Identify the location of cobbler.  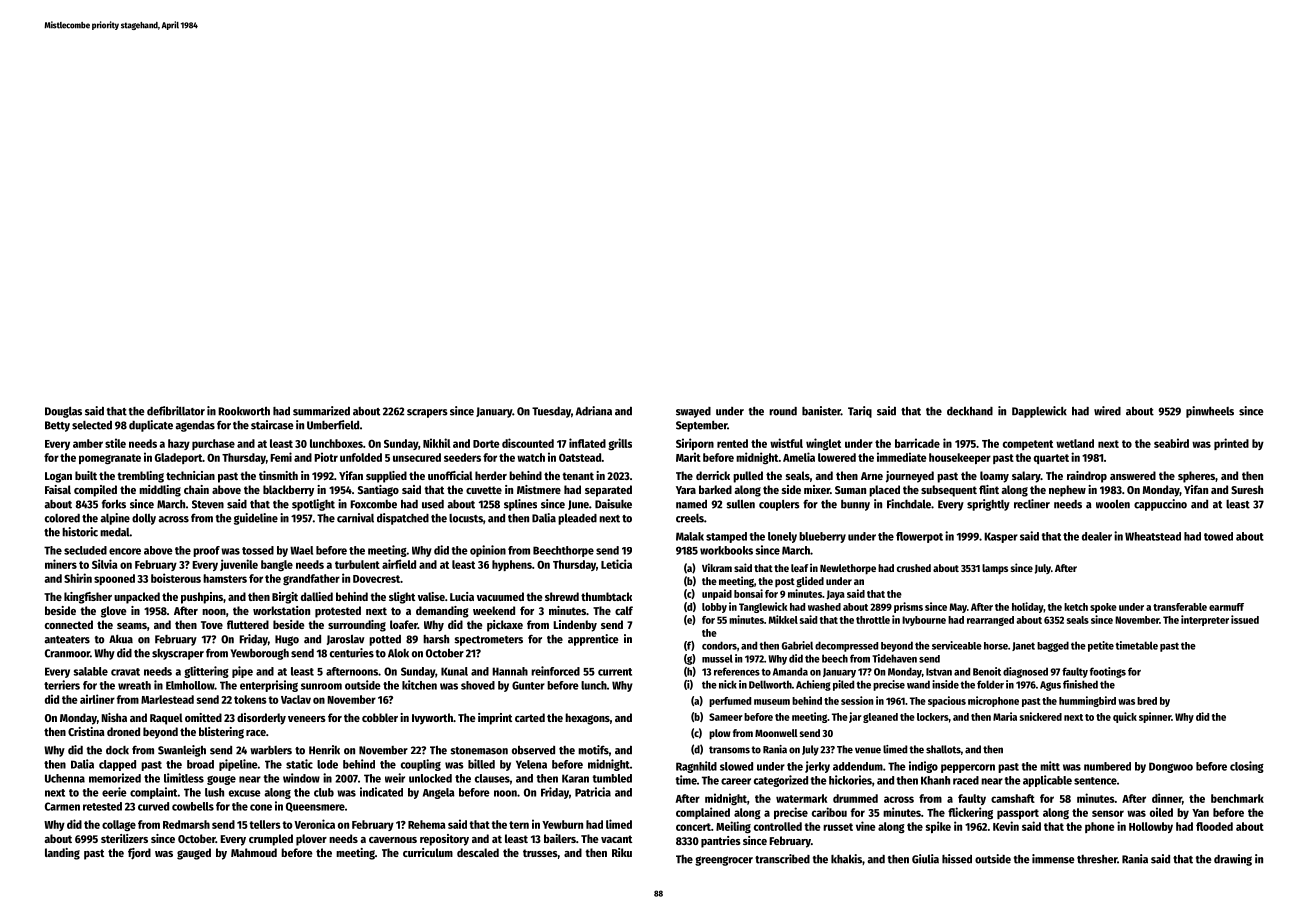
(380, 717).
